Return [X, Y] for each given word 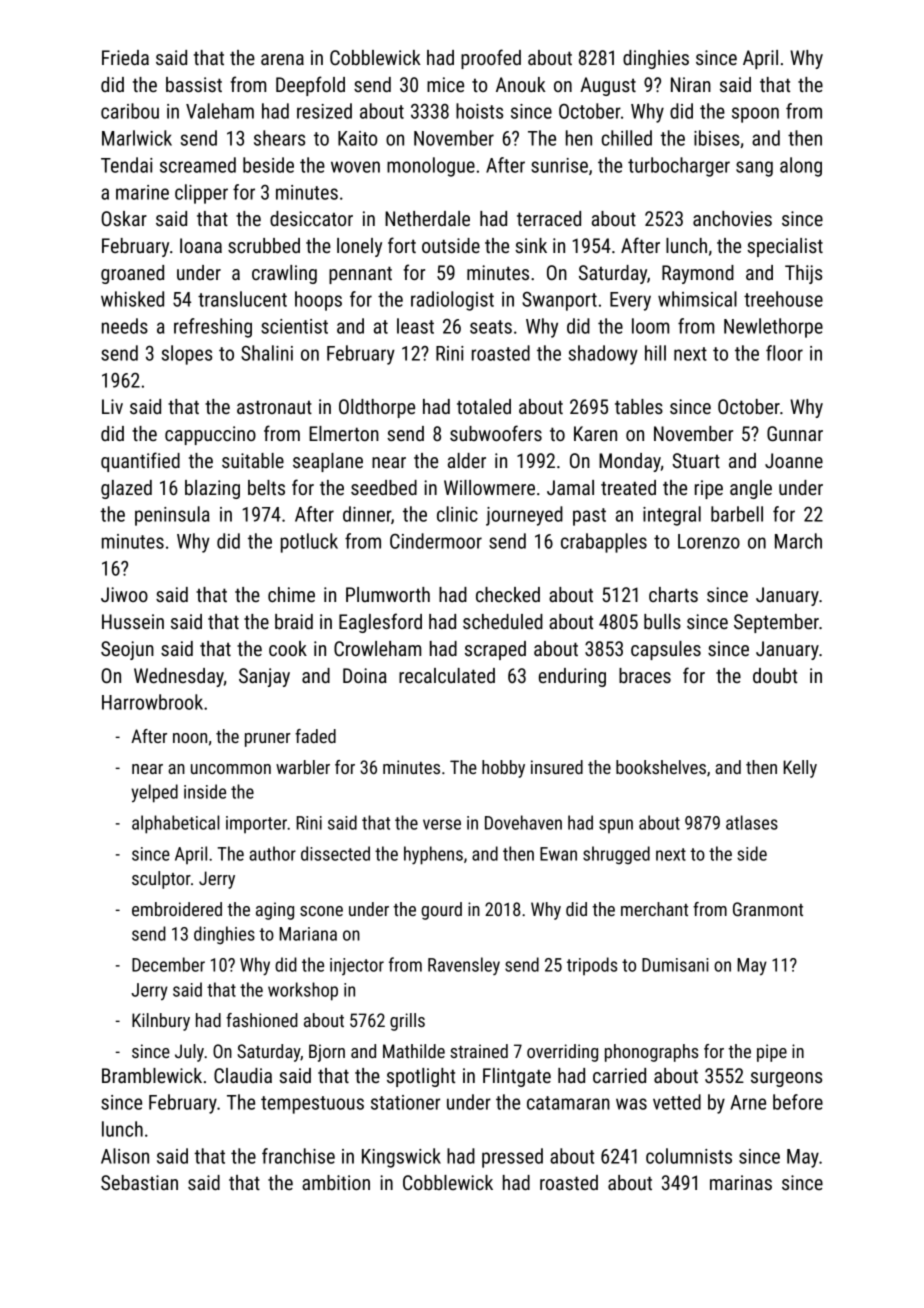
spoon [755, 115]
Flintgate [517, 1077]
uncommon [231, 769]
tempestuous [312, 1105]
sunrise [559, 165]
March [798, 541]
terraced [549, 218]
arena [282, 59]
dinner [367, 514]
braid [294, 621]
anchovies [732, 218]
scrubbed [264, 245]
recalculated [447, 675]
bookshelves [661, 767]
